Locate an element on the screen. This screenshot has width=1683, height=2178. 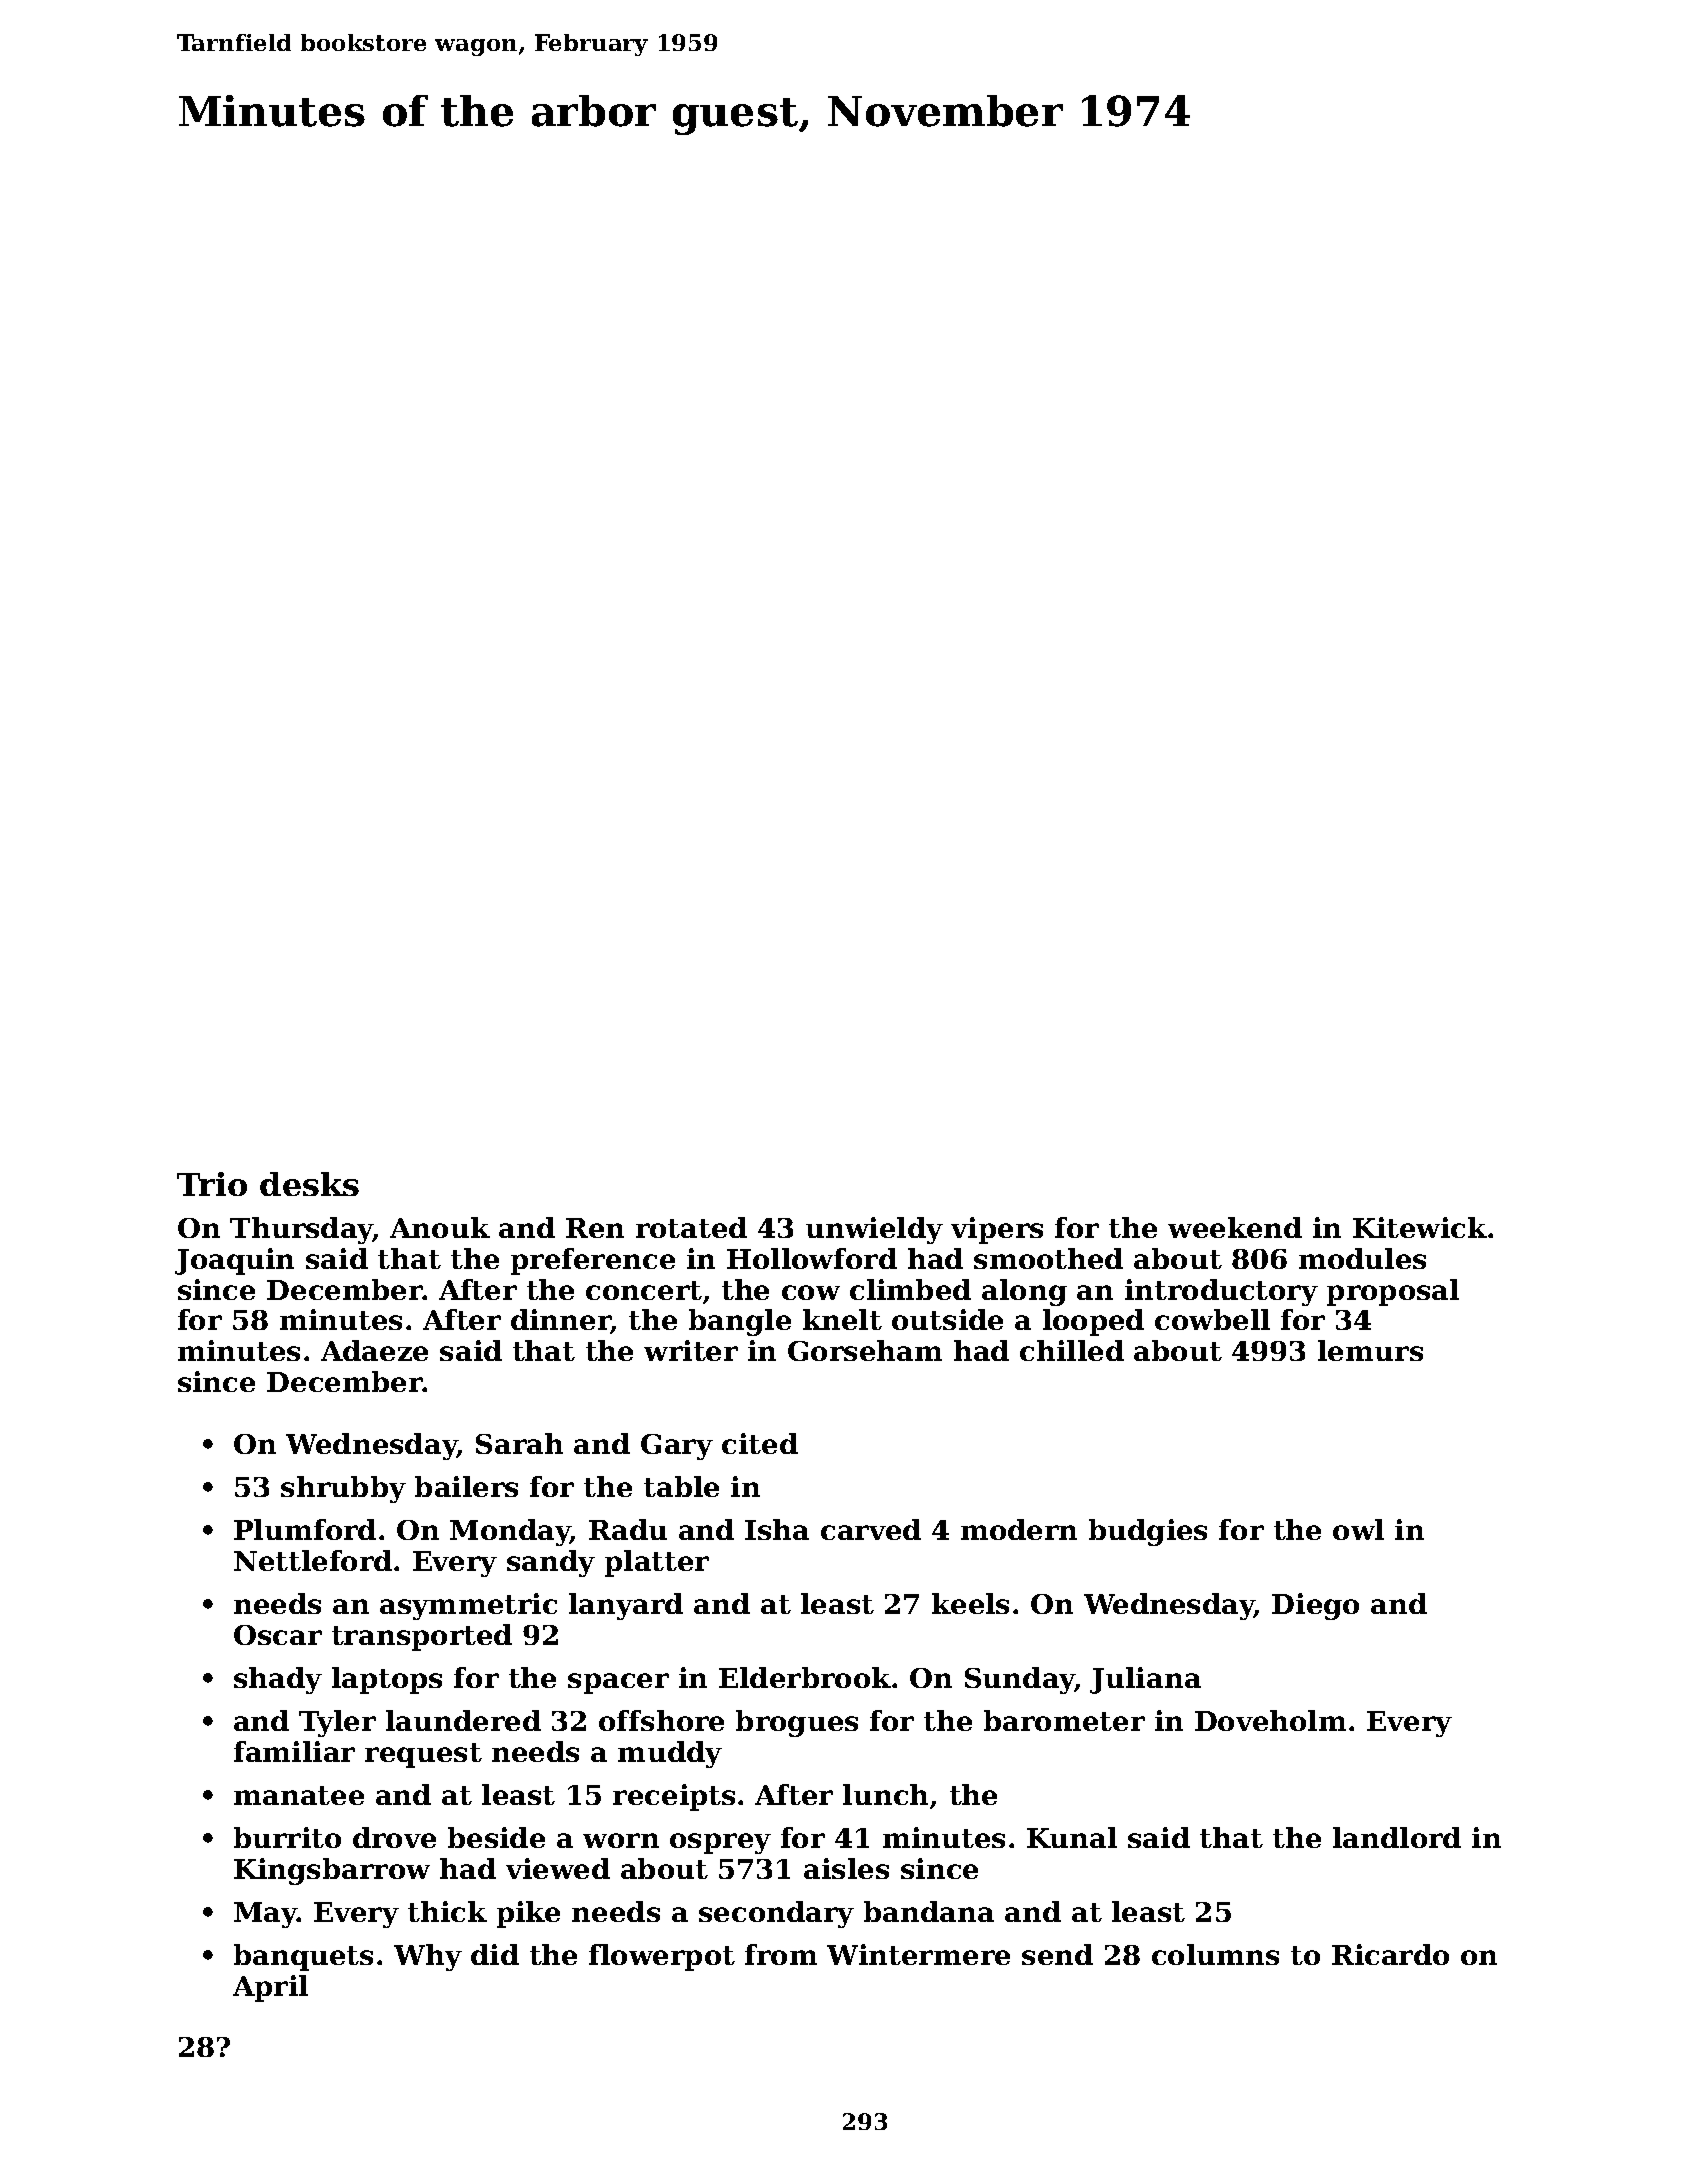
Doveholm is located at coordinates (1270, 1720).
